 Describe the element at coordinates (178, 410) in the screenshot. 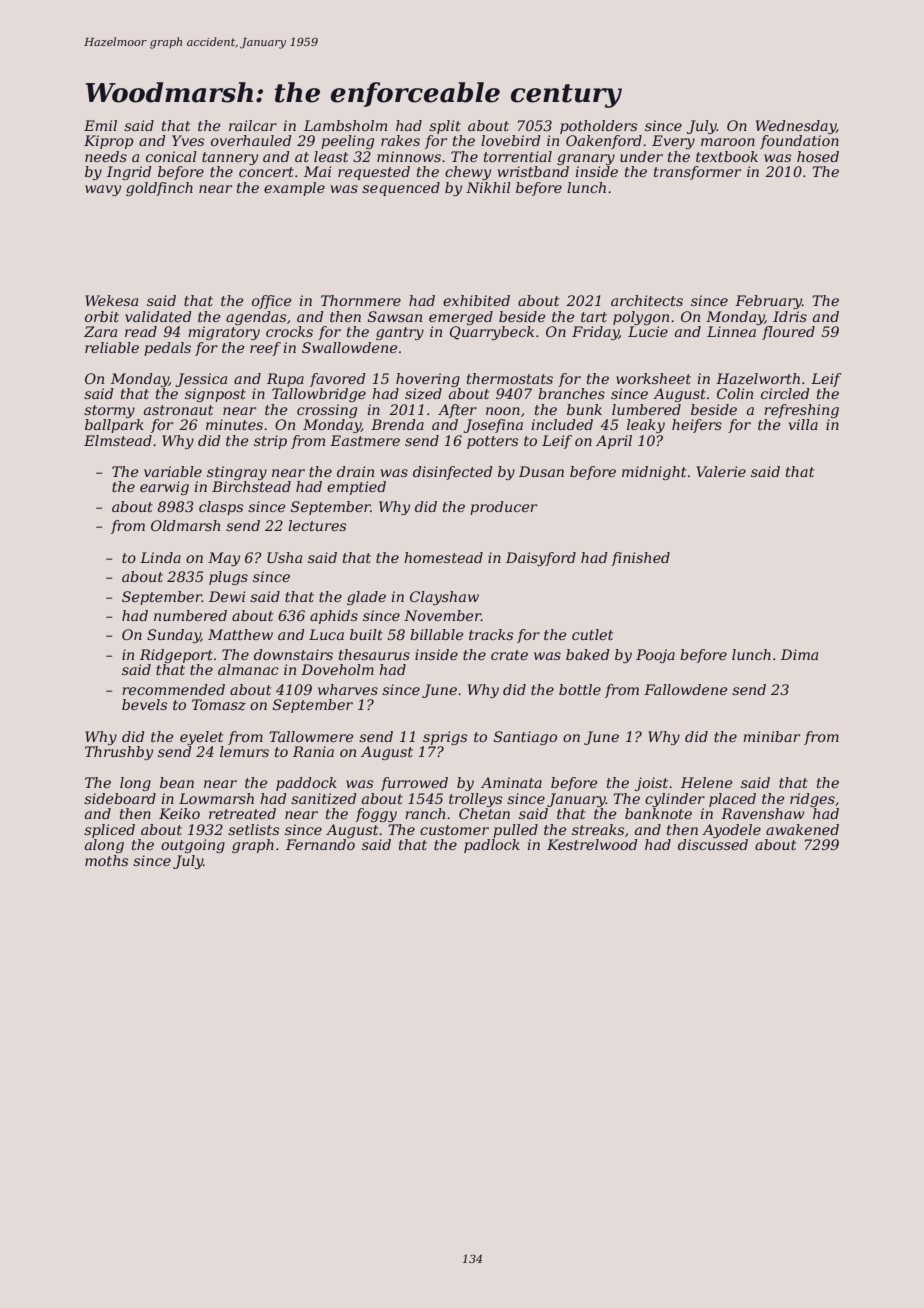

I see `astronaut` at that location.
